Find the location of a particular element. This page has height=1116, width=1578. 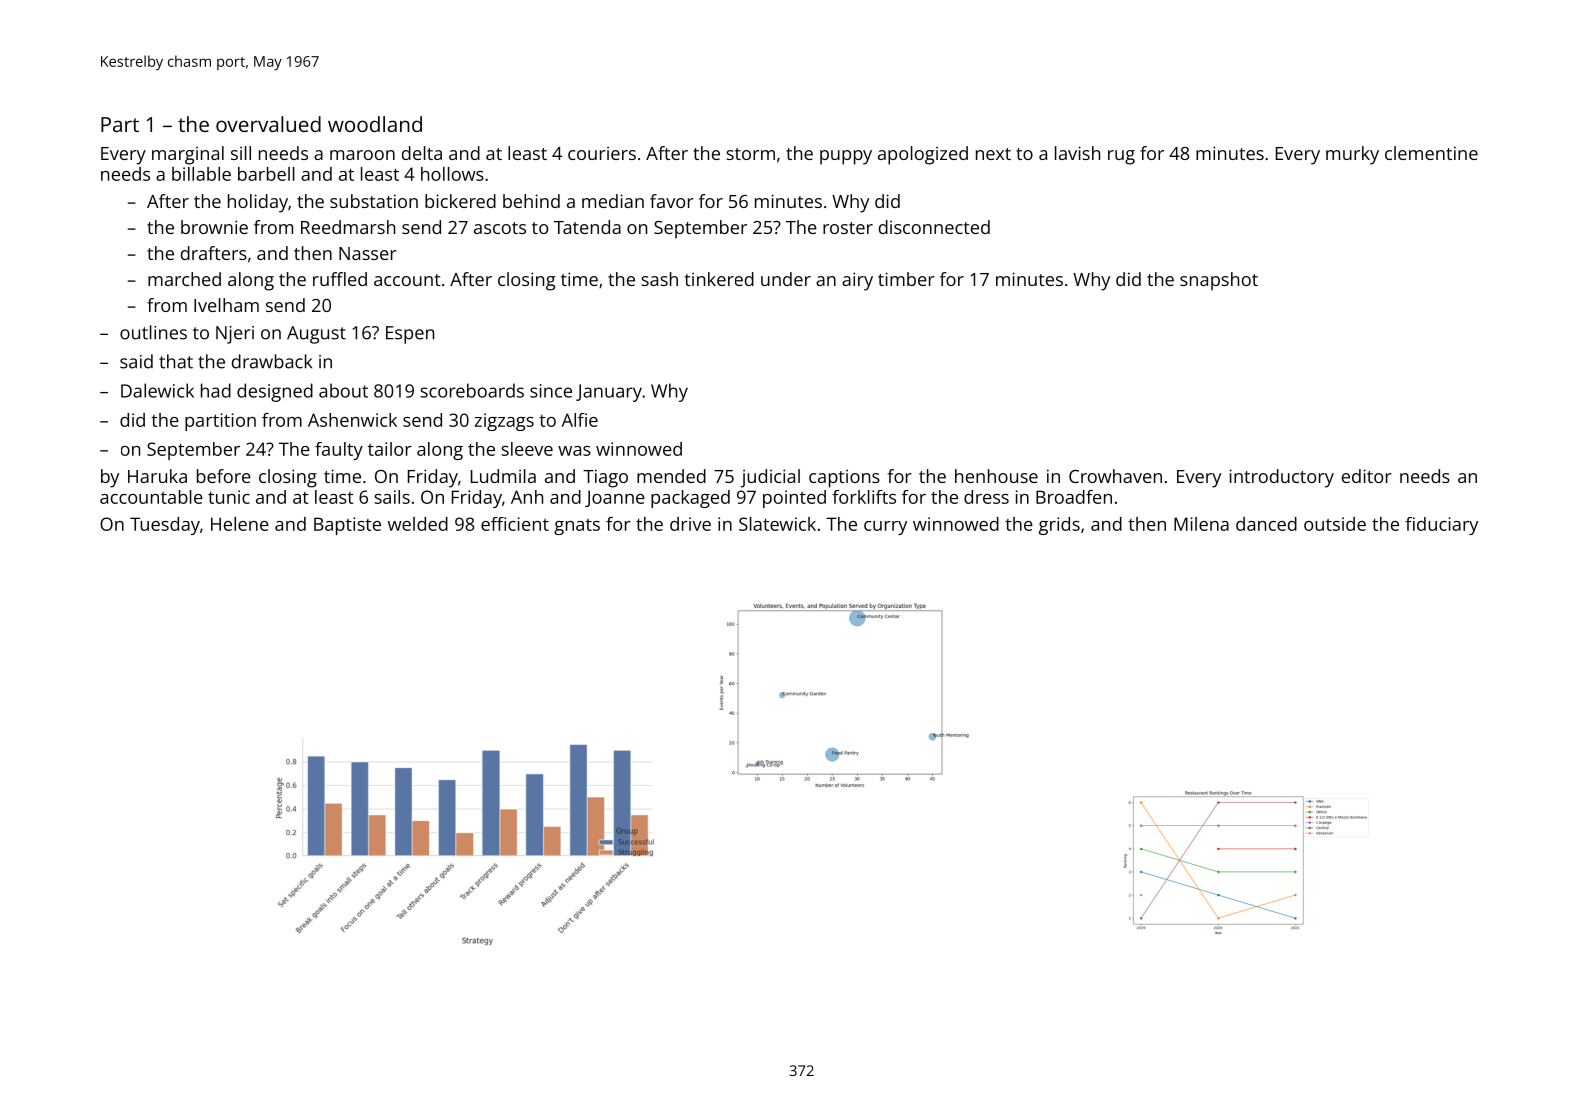

Baptiste is located at coordinates (347, 526).
